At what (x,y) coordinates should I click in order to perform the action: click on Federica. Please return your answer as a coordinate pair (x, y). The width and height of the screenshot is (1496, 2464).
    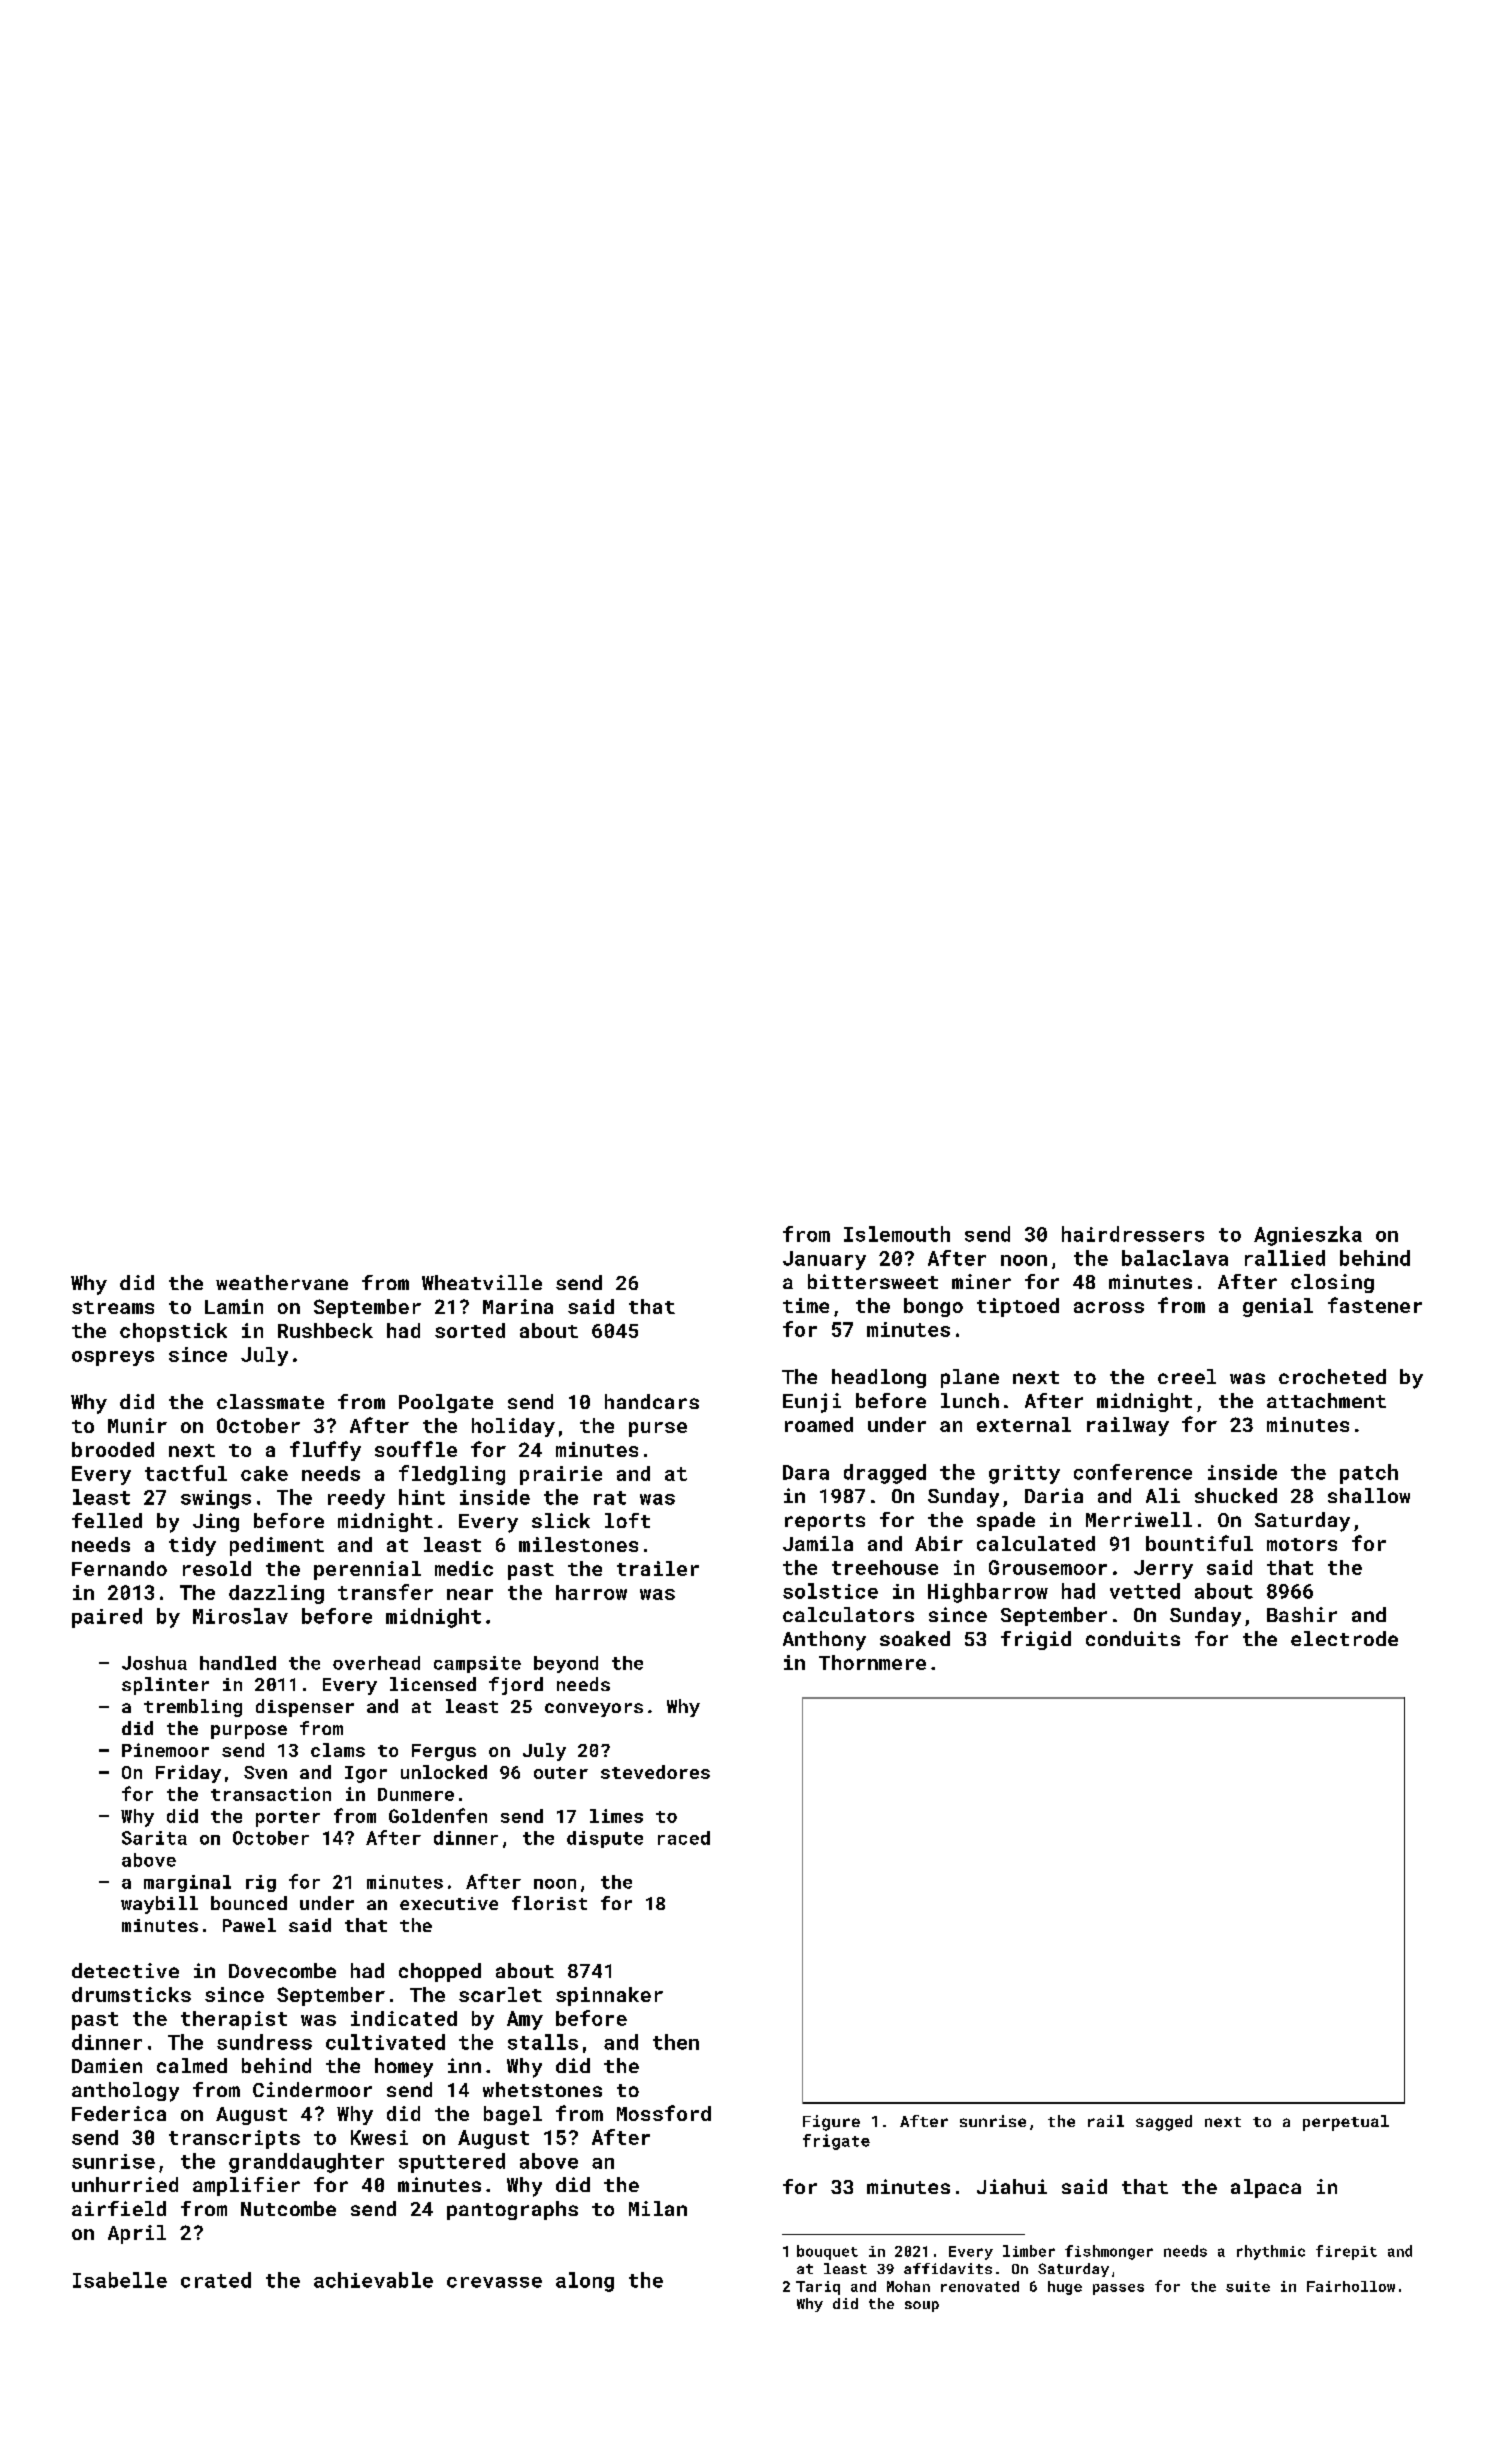
    Looking at the image, I should click on (119, 2113).
